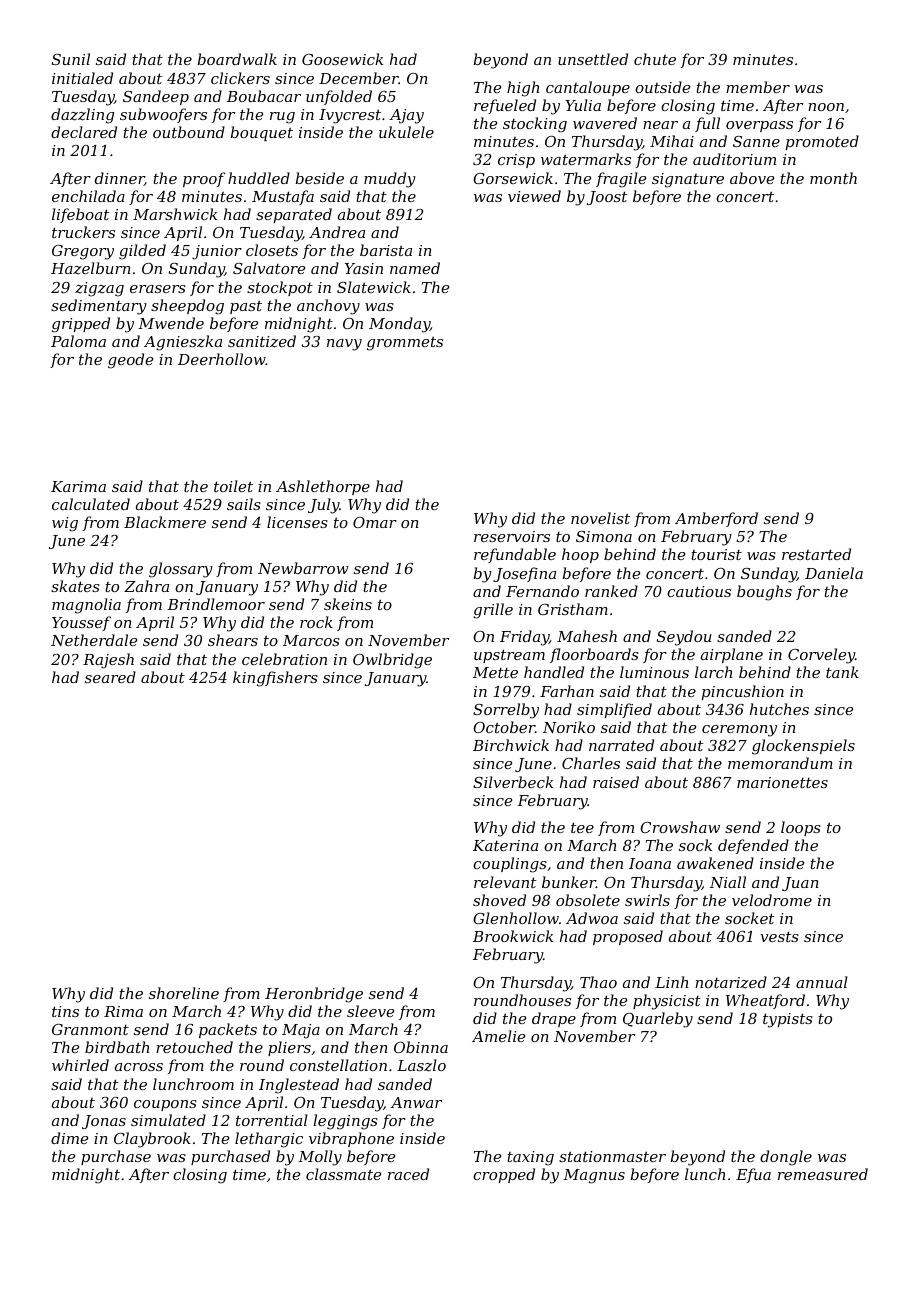 The height and width of the screenshot is (1308, 924). Describe the element at coordinates (758, 87) in the screenshot. I see `member` at that location.
